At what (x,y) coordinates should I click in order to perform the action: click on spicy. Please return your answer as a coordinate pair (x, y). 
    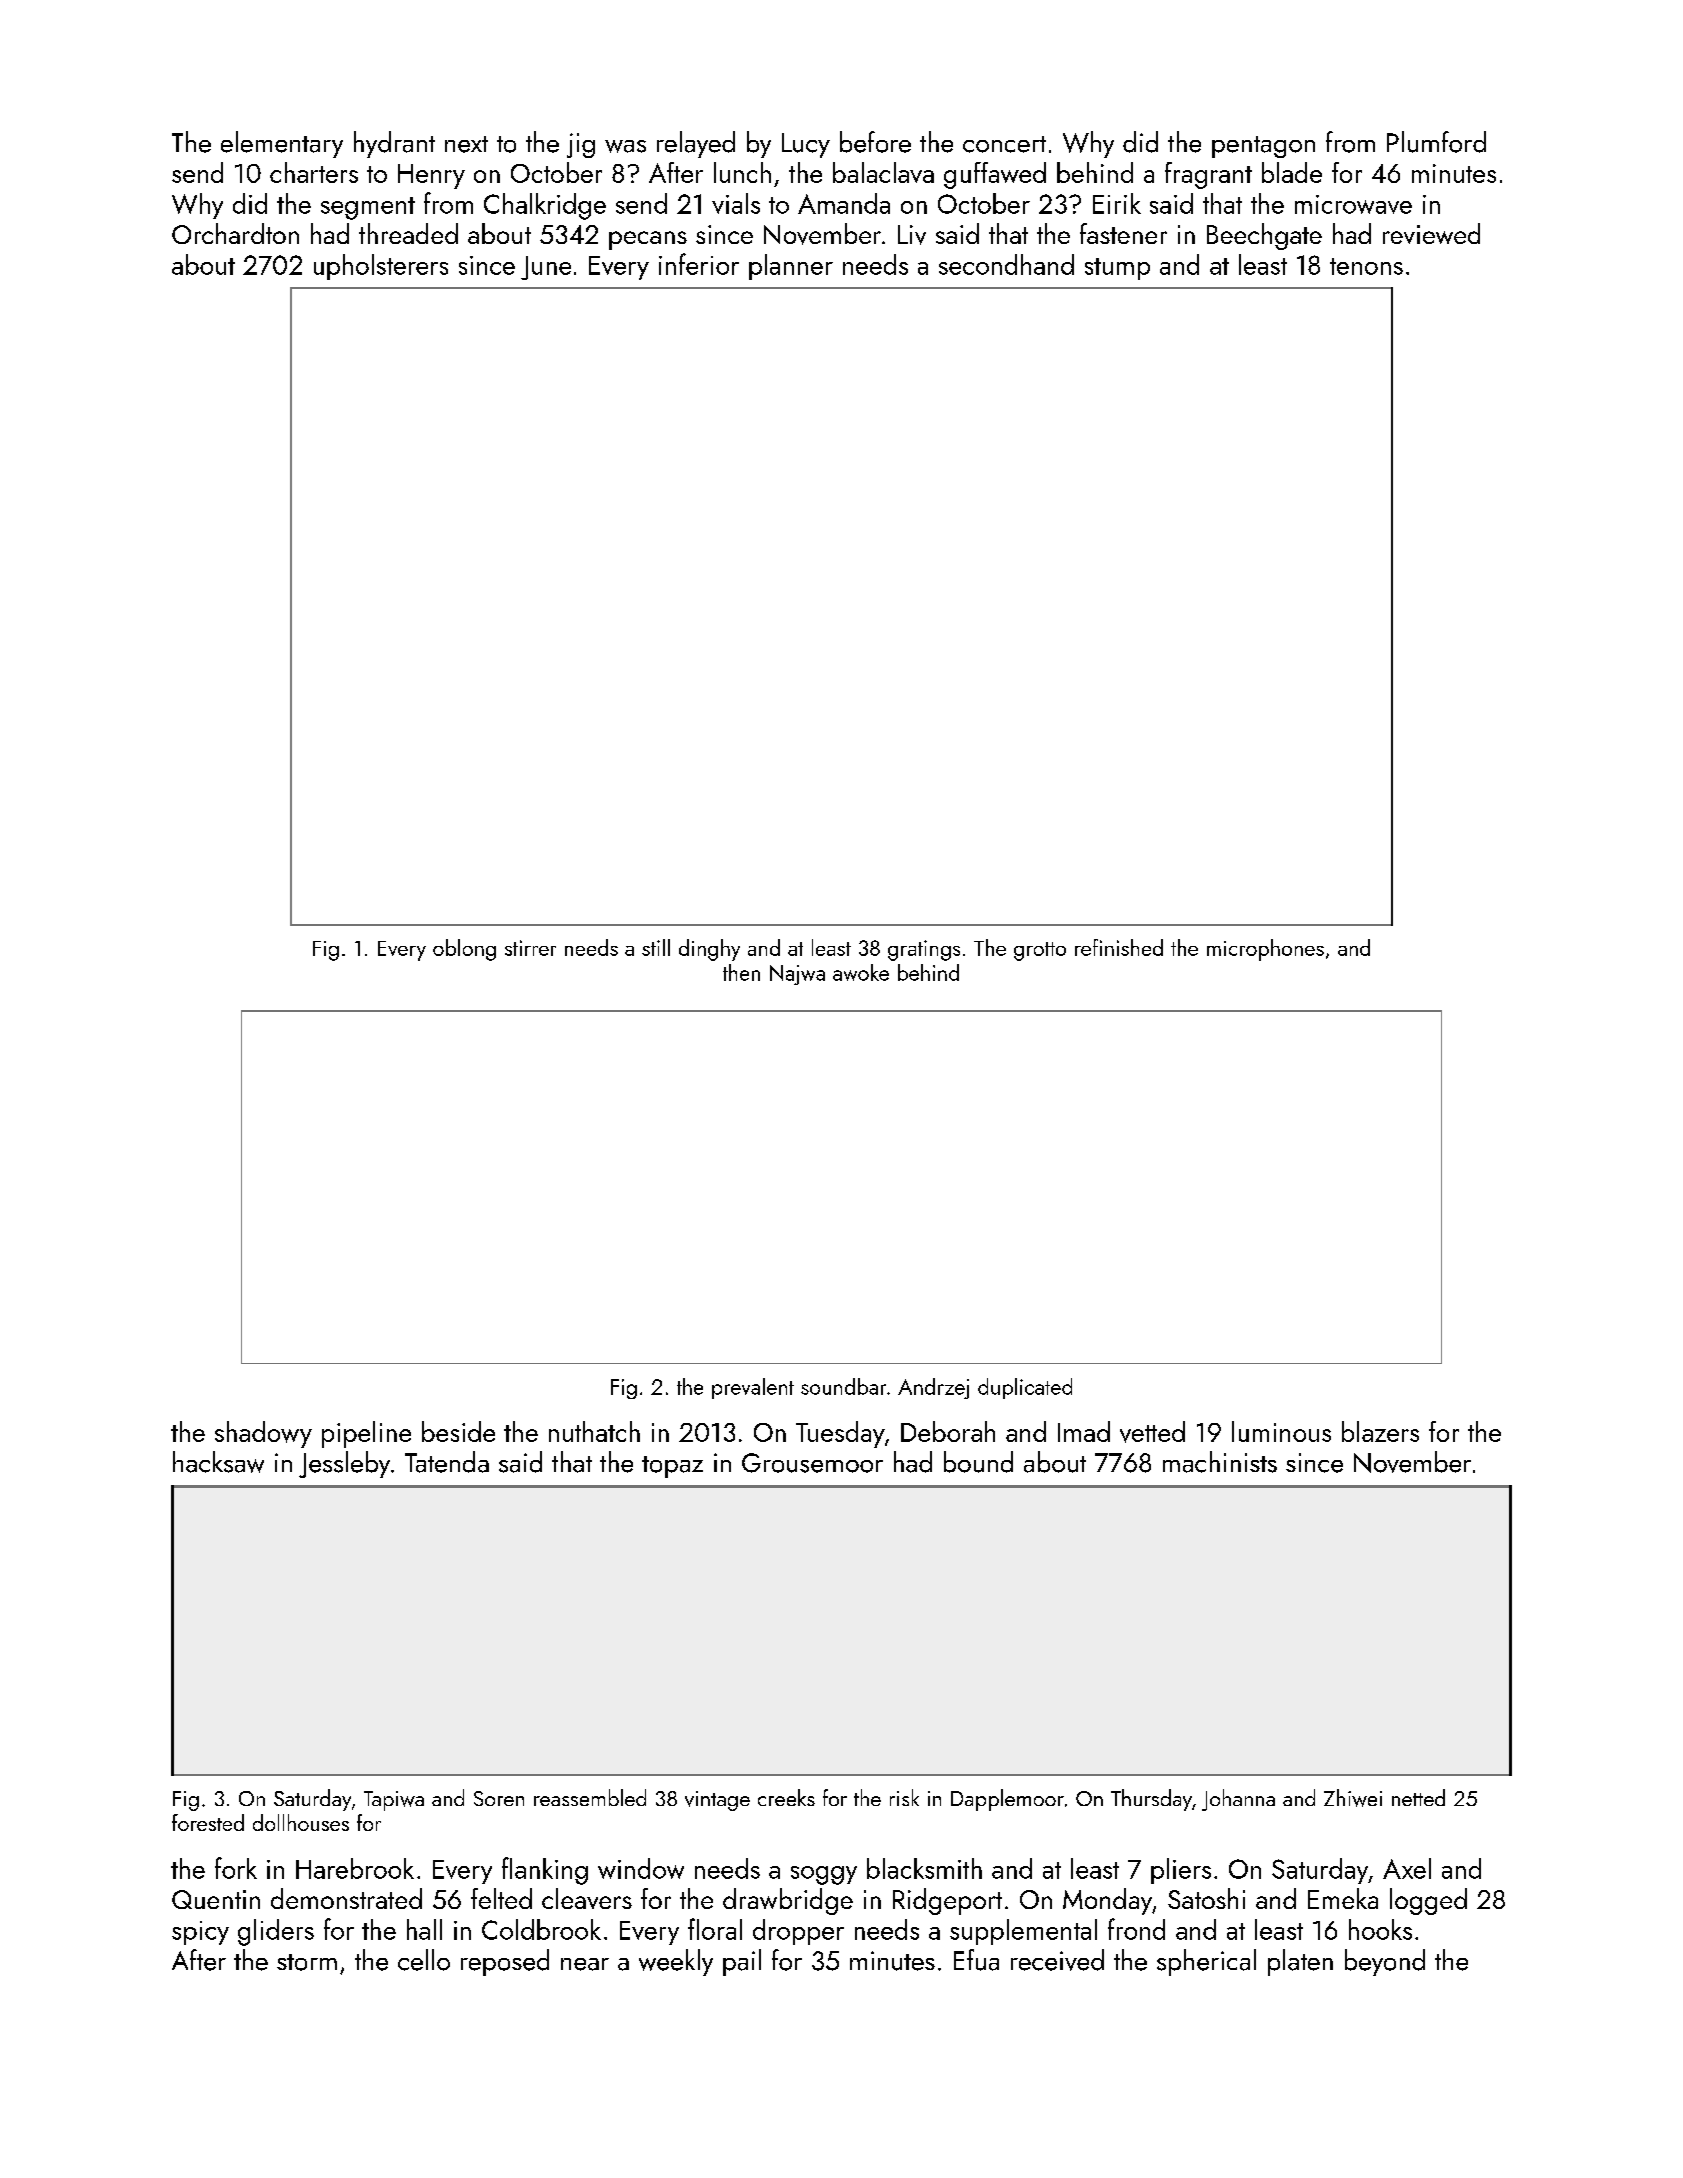
    Looking at the image, I should click on (200, 1933).
